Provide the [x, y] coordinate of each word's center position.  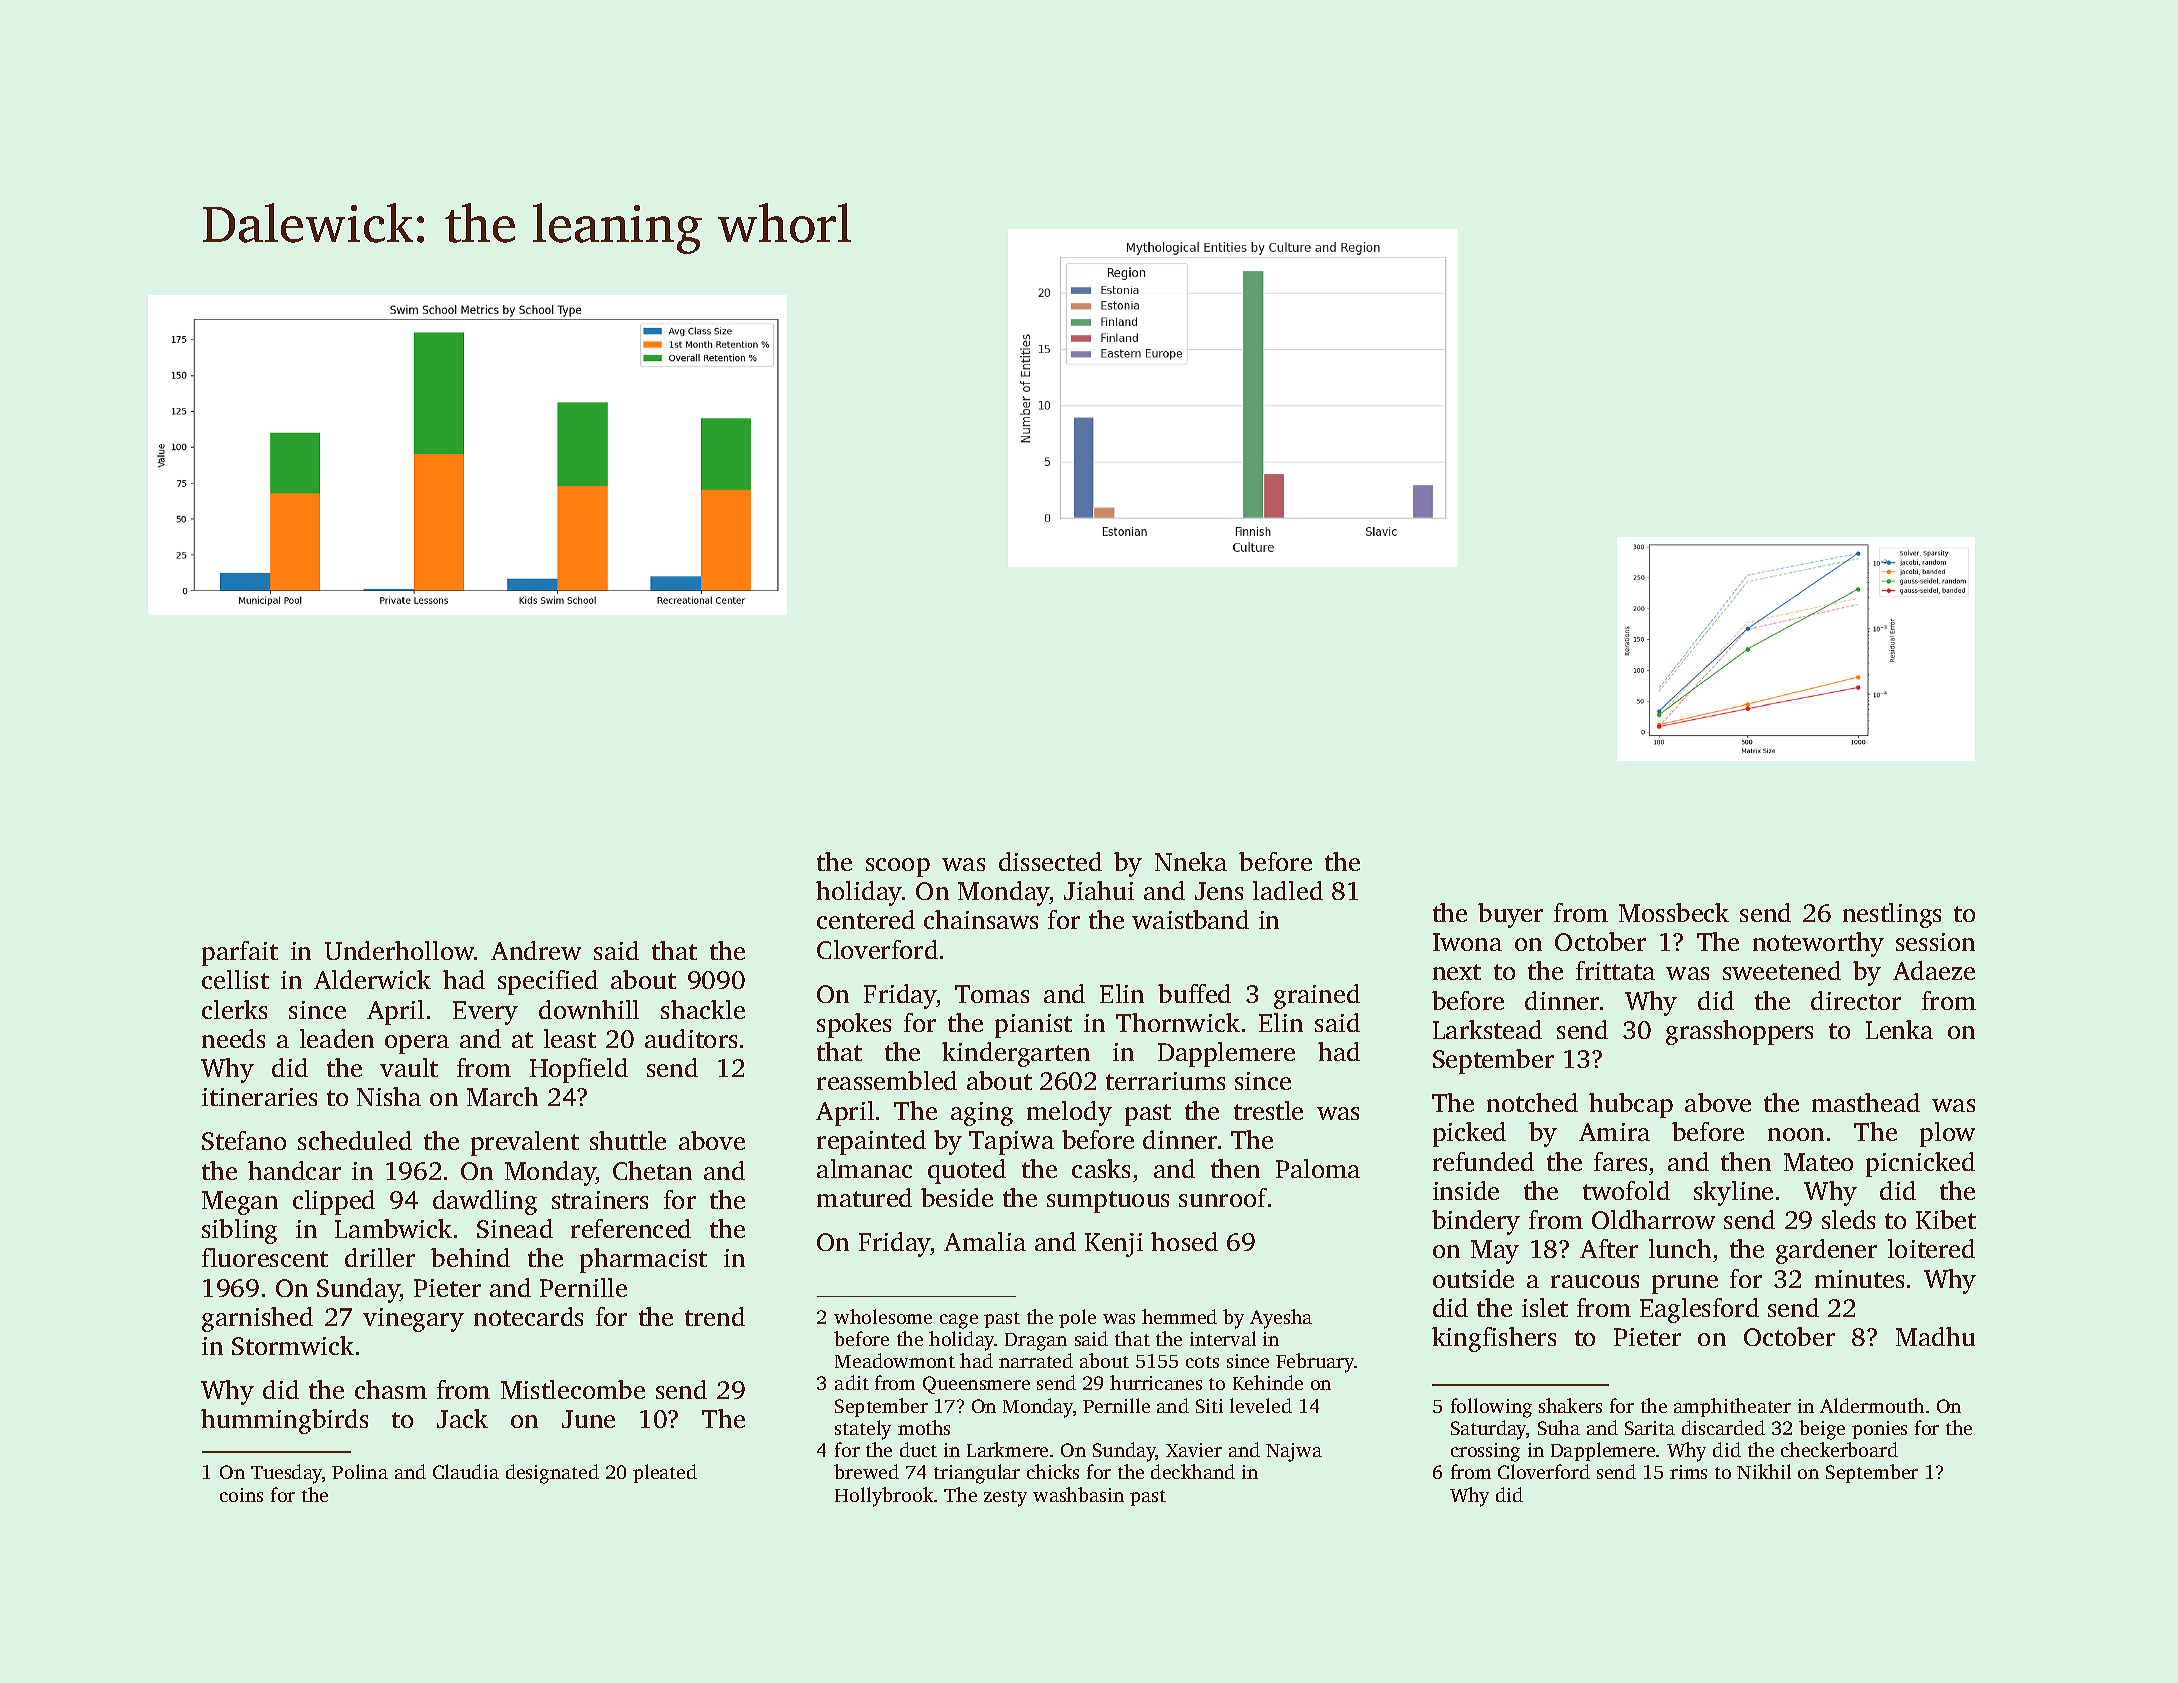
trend [715, 1316]
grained [1317, 996]
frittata [1615, 970]
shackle [703, 1009]
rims [1688, 1472]
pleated [665, 1473]
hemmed [1179, 1316]
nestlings [1892, 915]
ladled [1288, 890]
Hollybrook [884, 1497]
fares [1620, 1161]
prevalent [525, 1143]
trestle [1268, 1110]
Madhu [1935, 1336]
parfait [240, 953]
